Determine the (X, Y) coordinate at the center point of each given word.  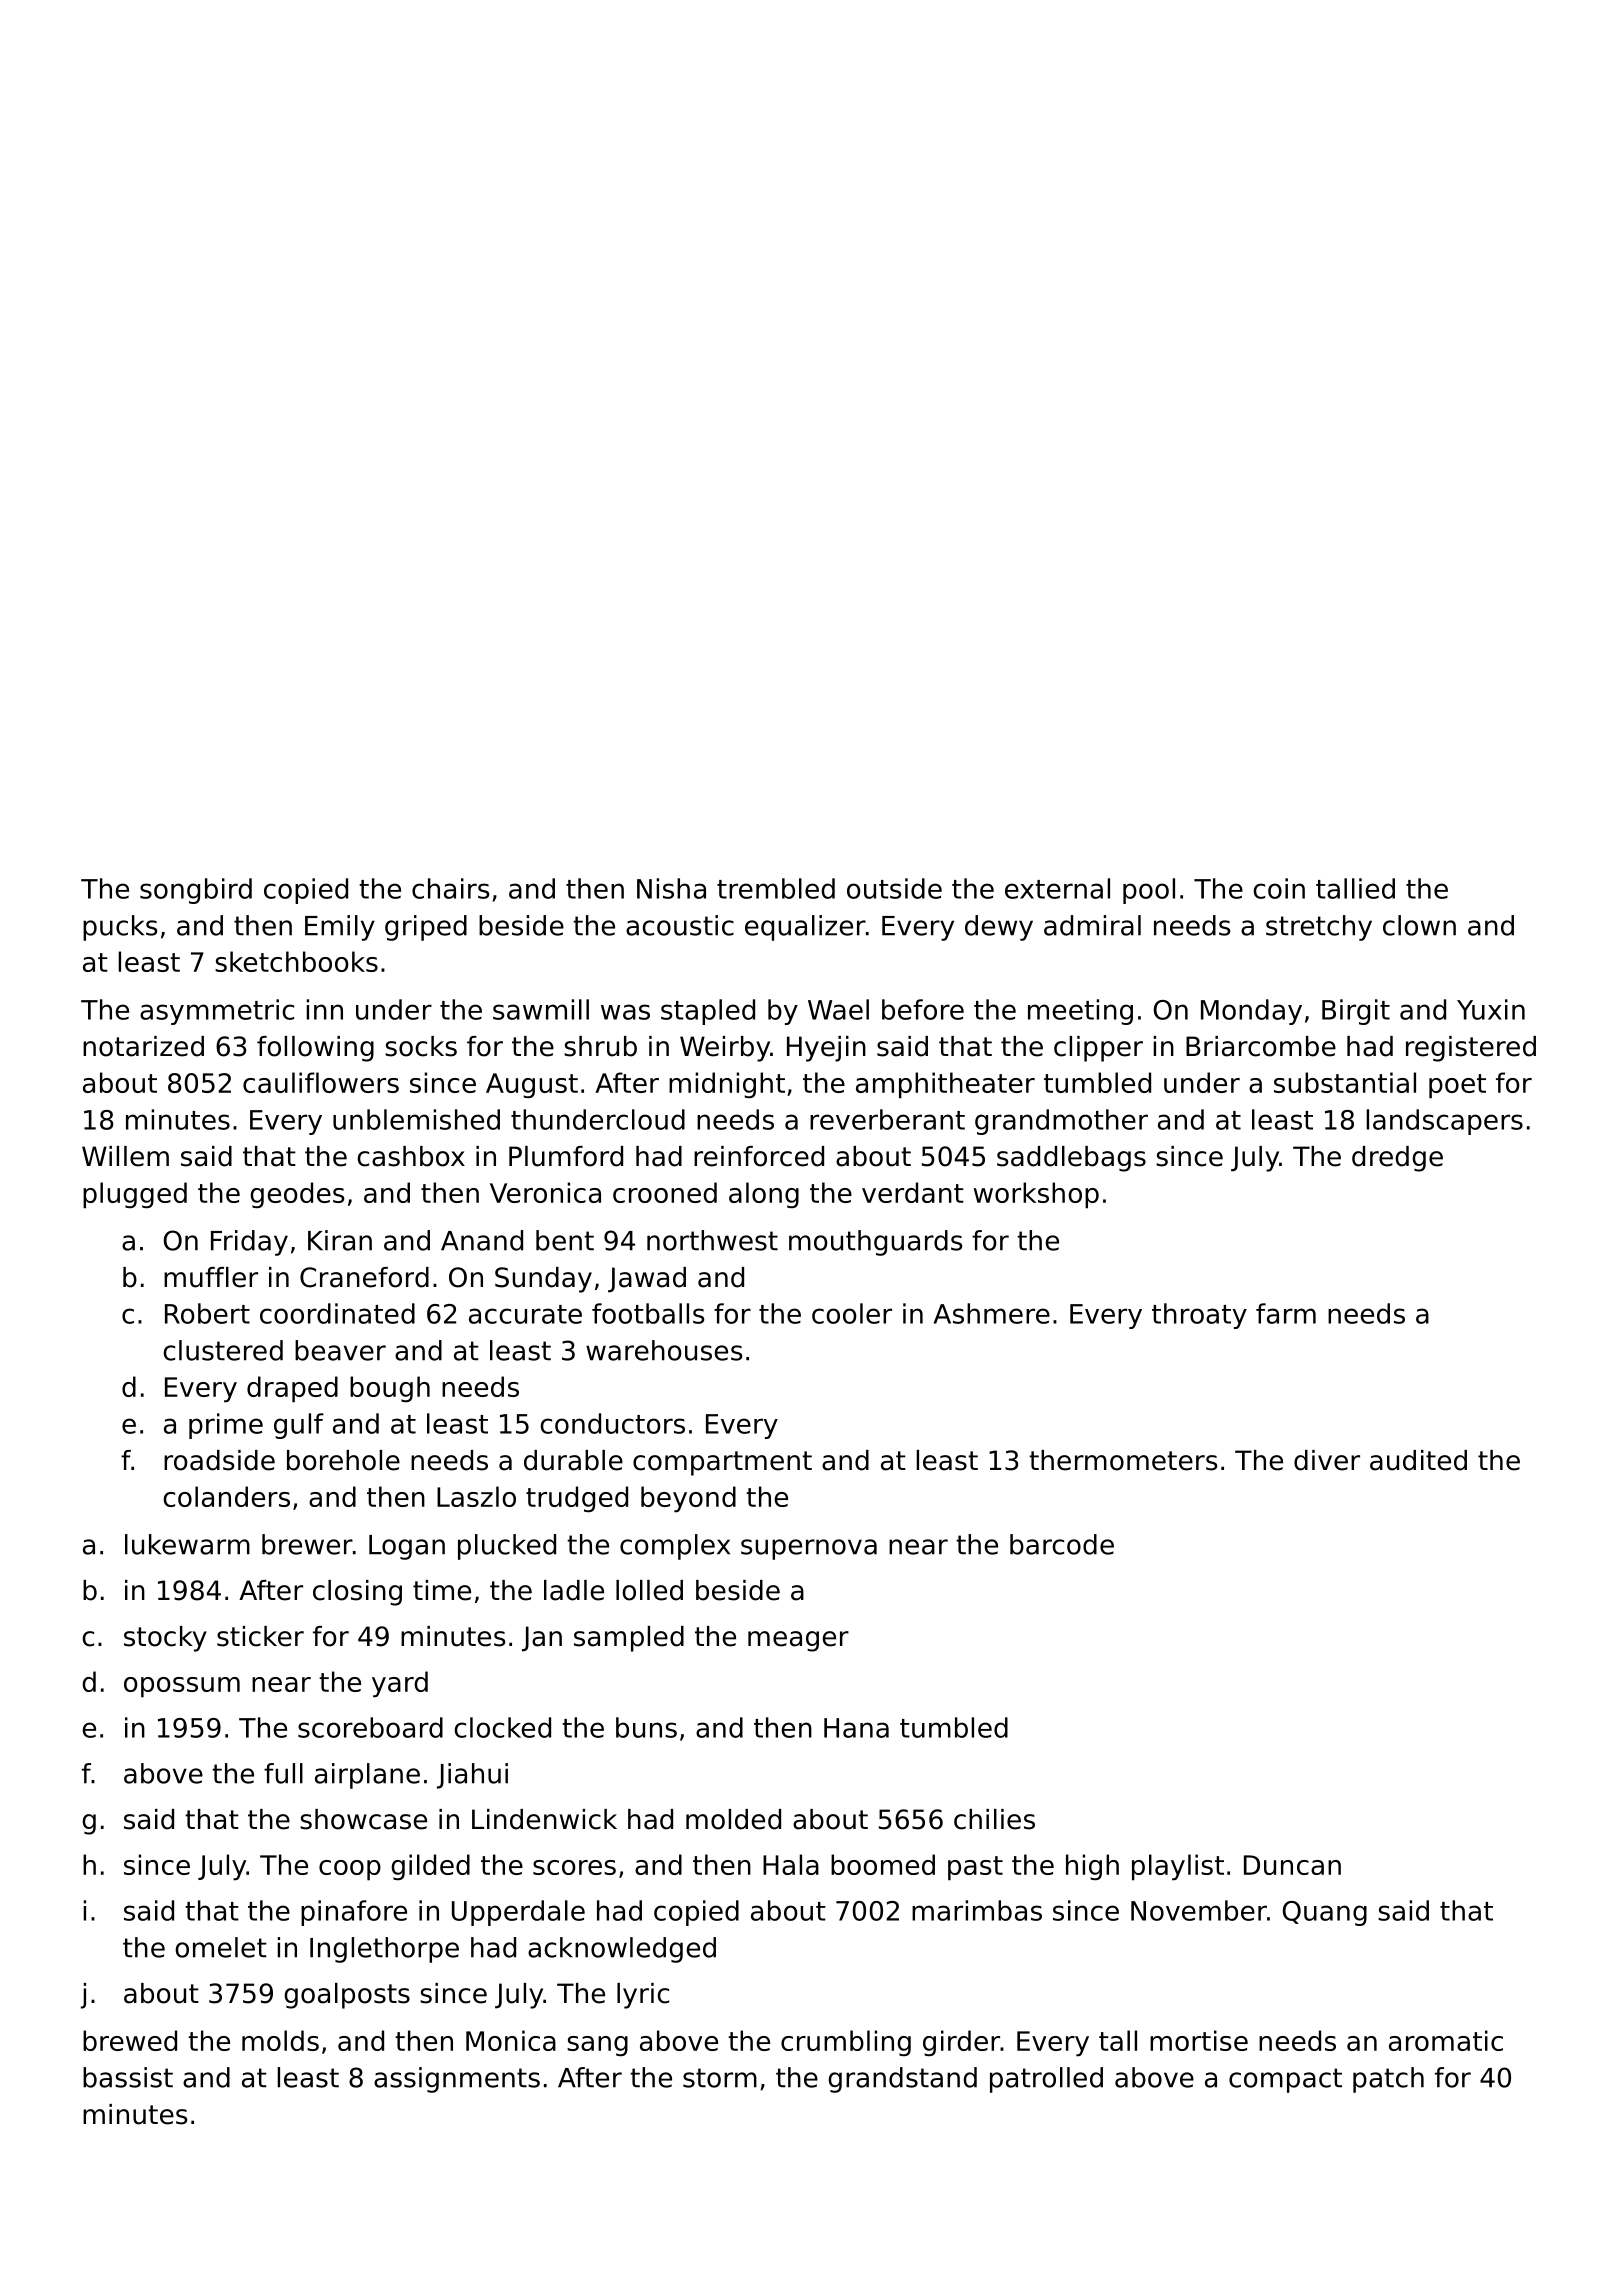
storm (720, 2078)
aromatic (1446, 2040)
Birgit (1356, 1012)
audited (1418, 1460)
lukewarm (187, 1544)
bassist (128, 2077)
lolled (649, 1590)
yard (400, 1684)
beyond (688, 1499)
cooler (852, 1313)
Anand (482, 1240)
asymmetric (217, 1012)
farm (1286, 1313)
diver (1327, 1460)
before (923, 1009)
